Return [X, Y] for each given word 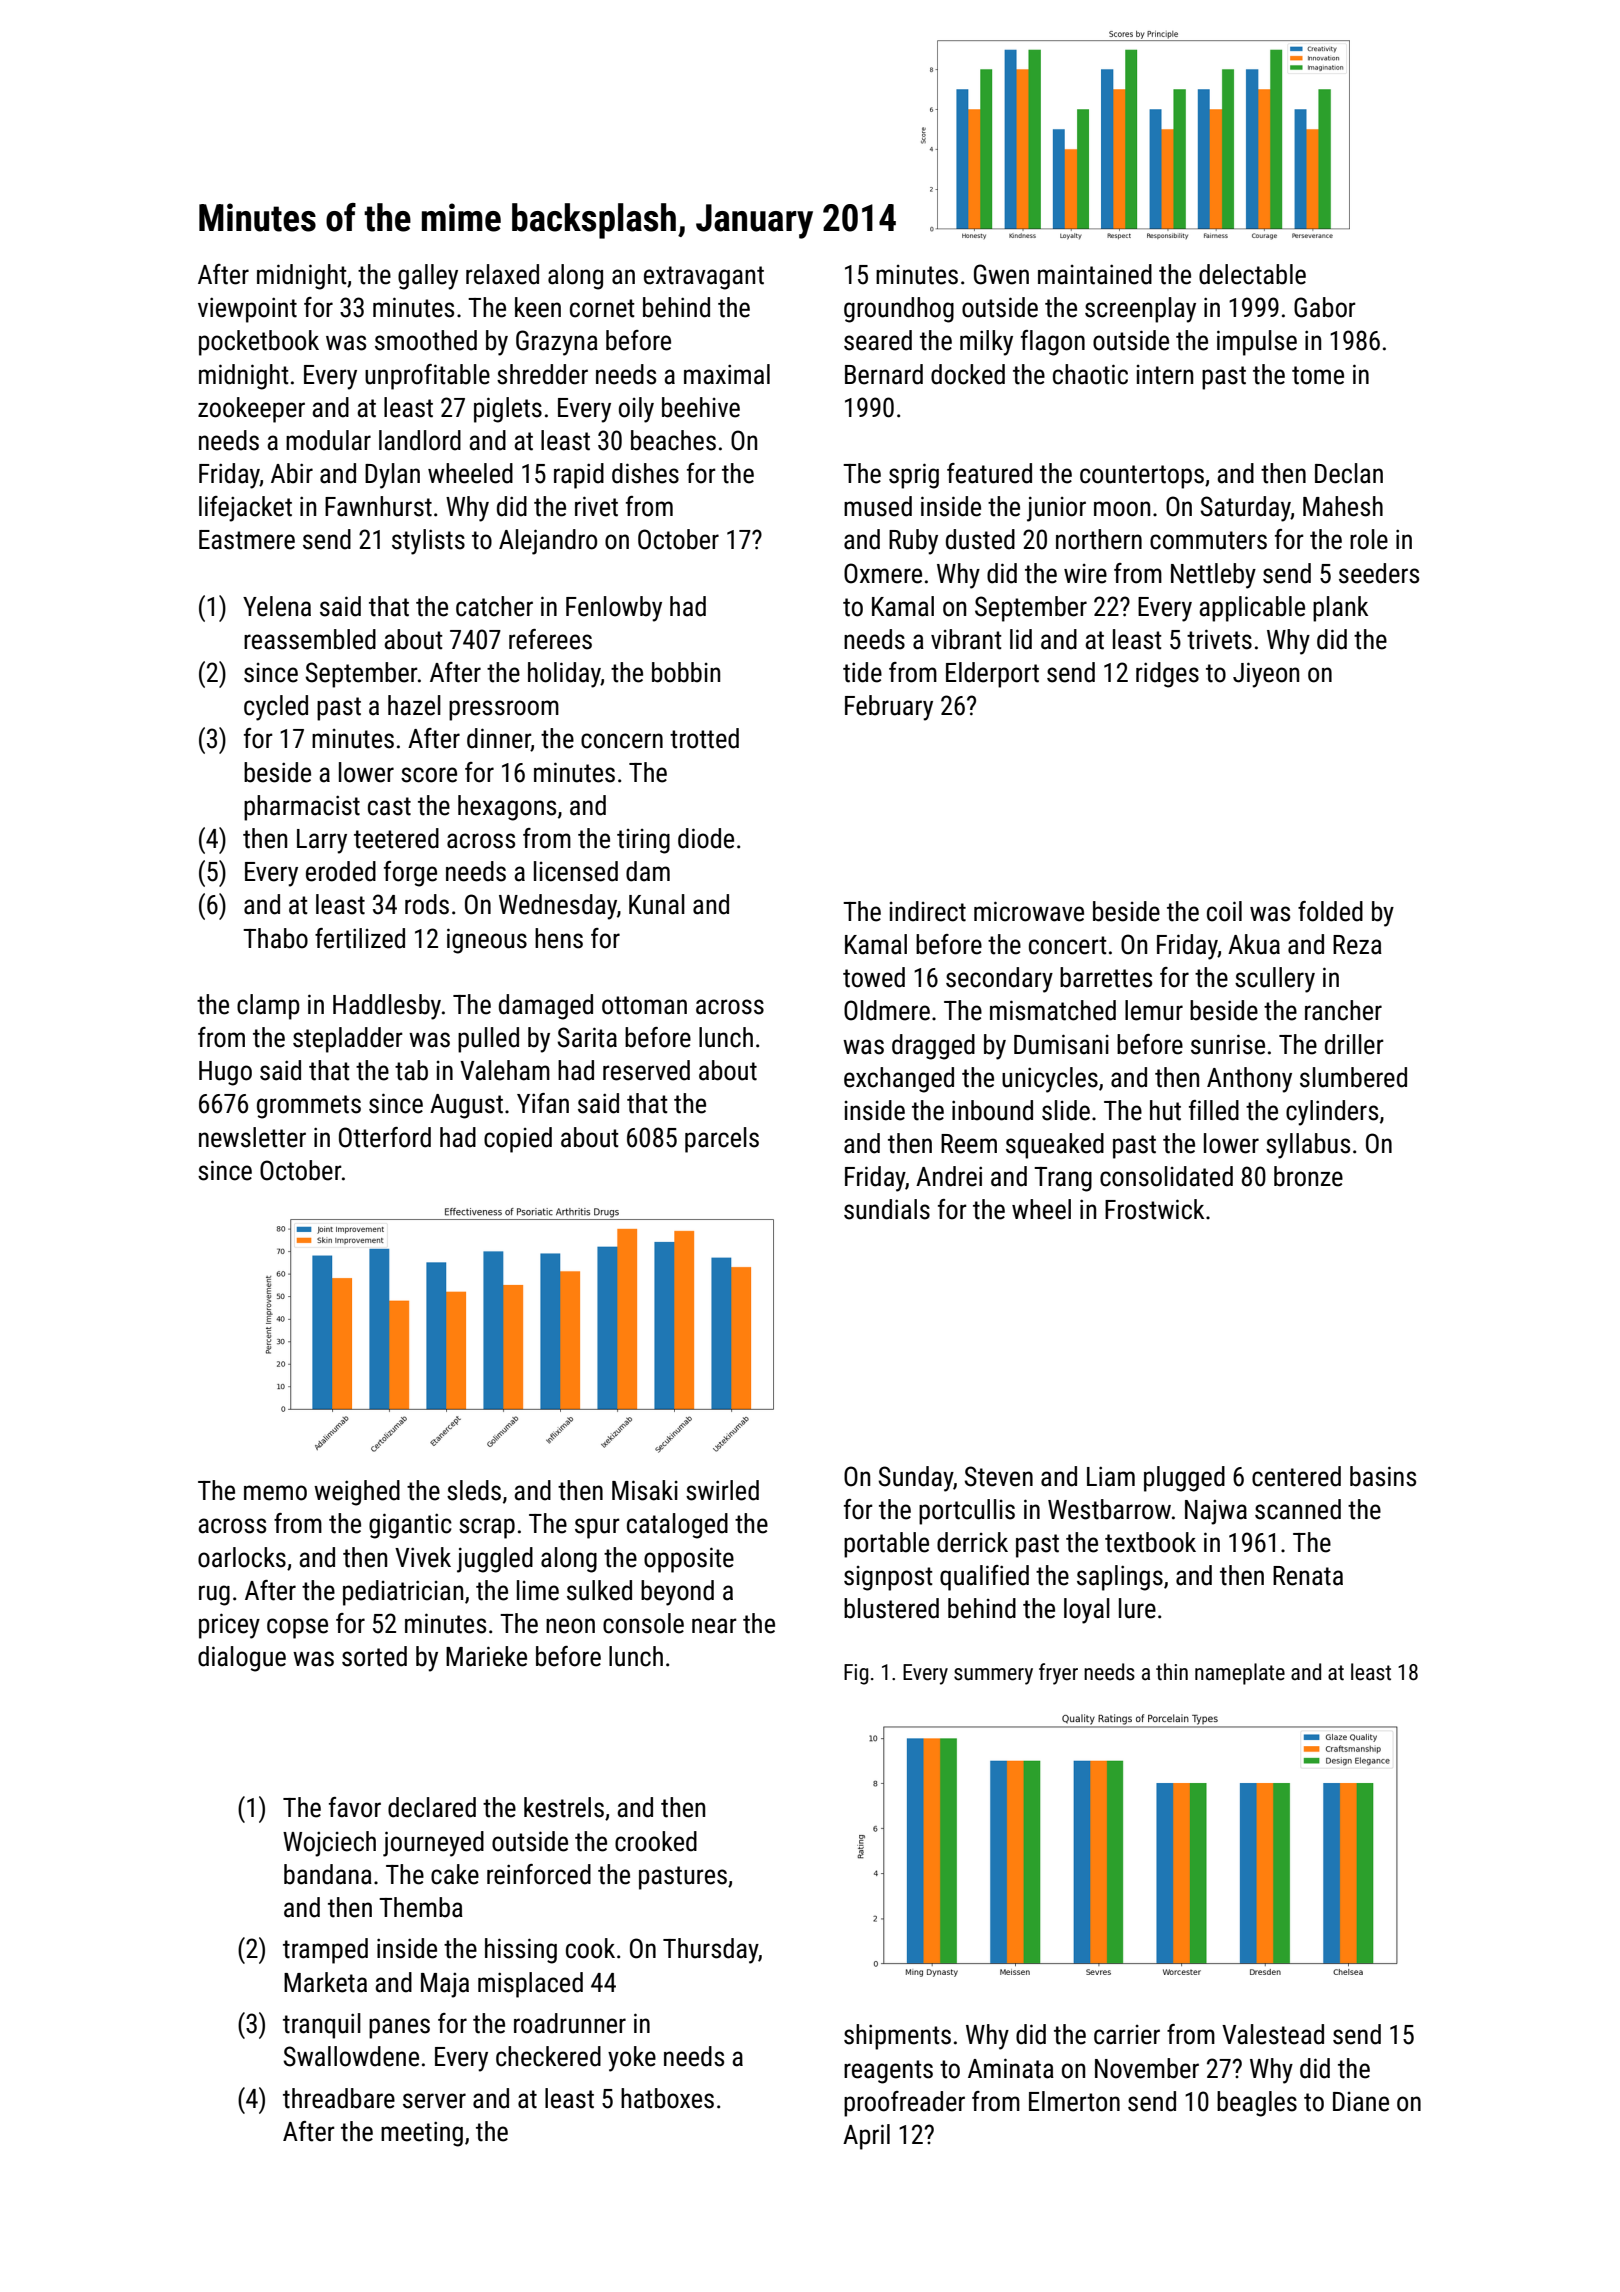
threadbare [339, 2098]
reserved [646, 1070]
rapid [579, 476]
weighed [357, 1493]
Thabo [275, 938]
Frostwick [1154, 1209]
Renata [1308, 1576]
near [714, 1626]
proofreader [904, 2104]
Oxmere [883, 573]
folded [1330, 911]
